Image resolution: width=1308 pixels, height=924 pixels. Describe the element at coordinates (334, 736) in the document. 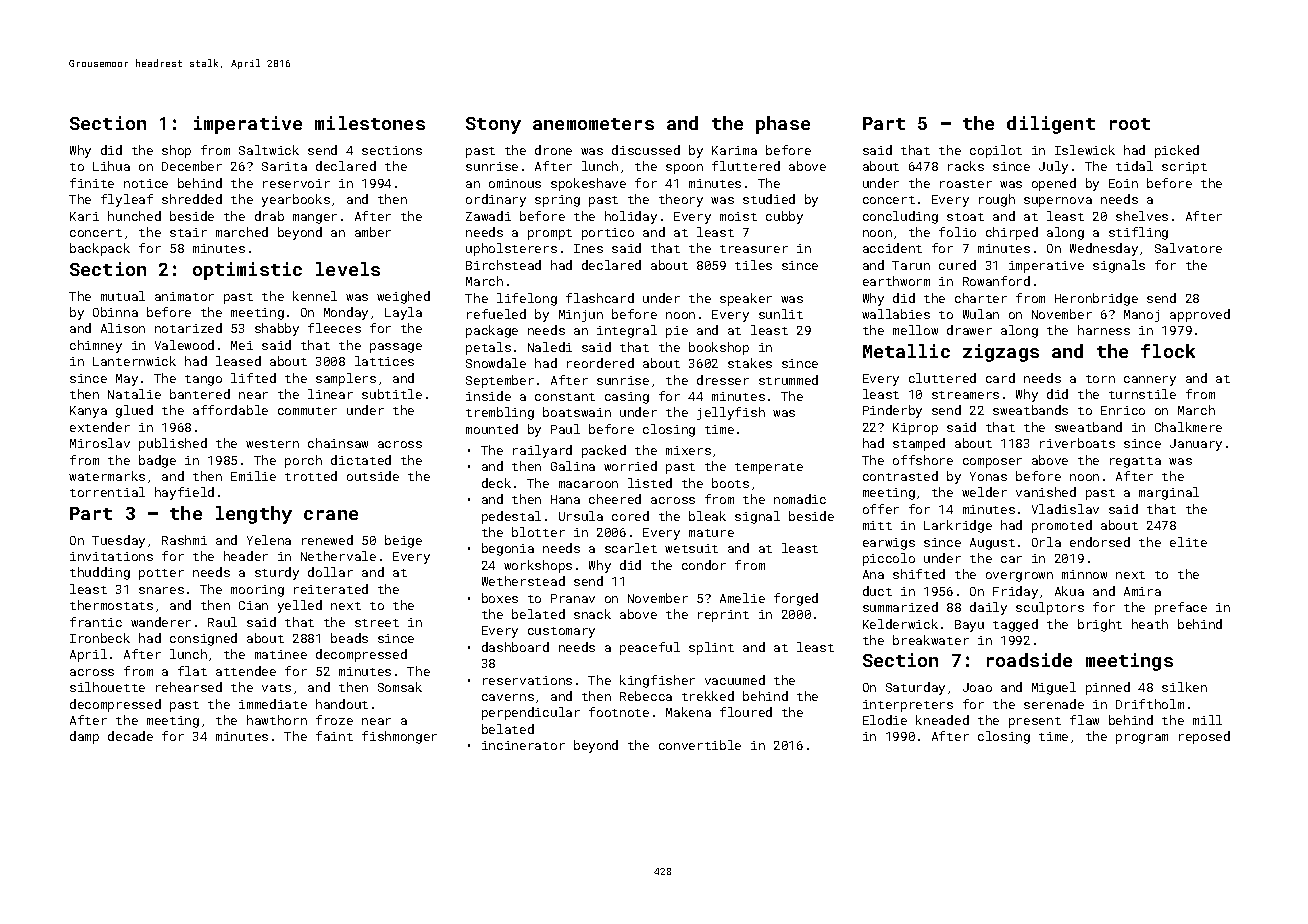

I see `faint` at that location.
